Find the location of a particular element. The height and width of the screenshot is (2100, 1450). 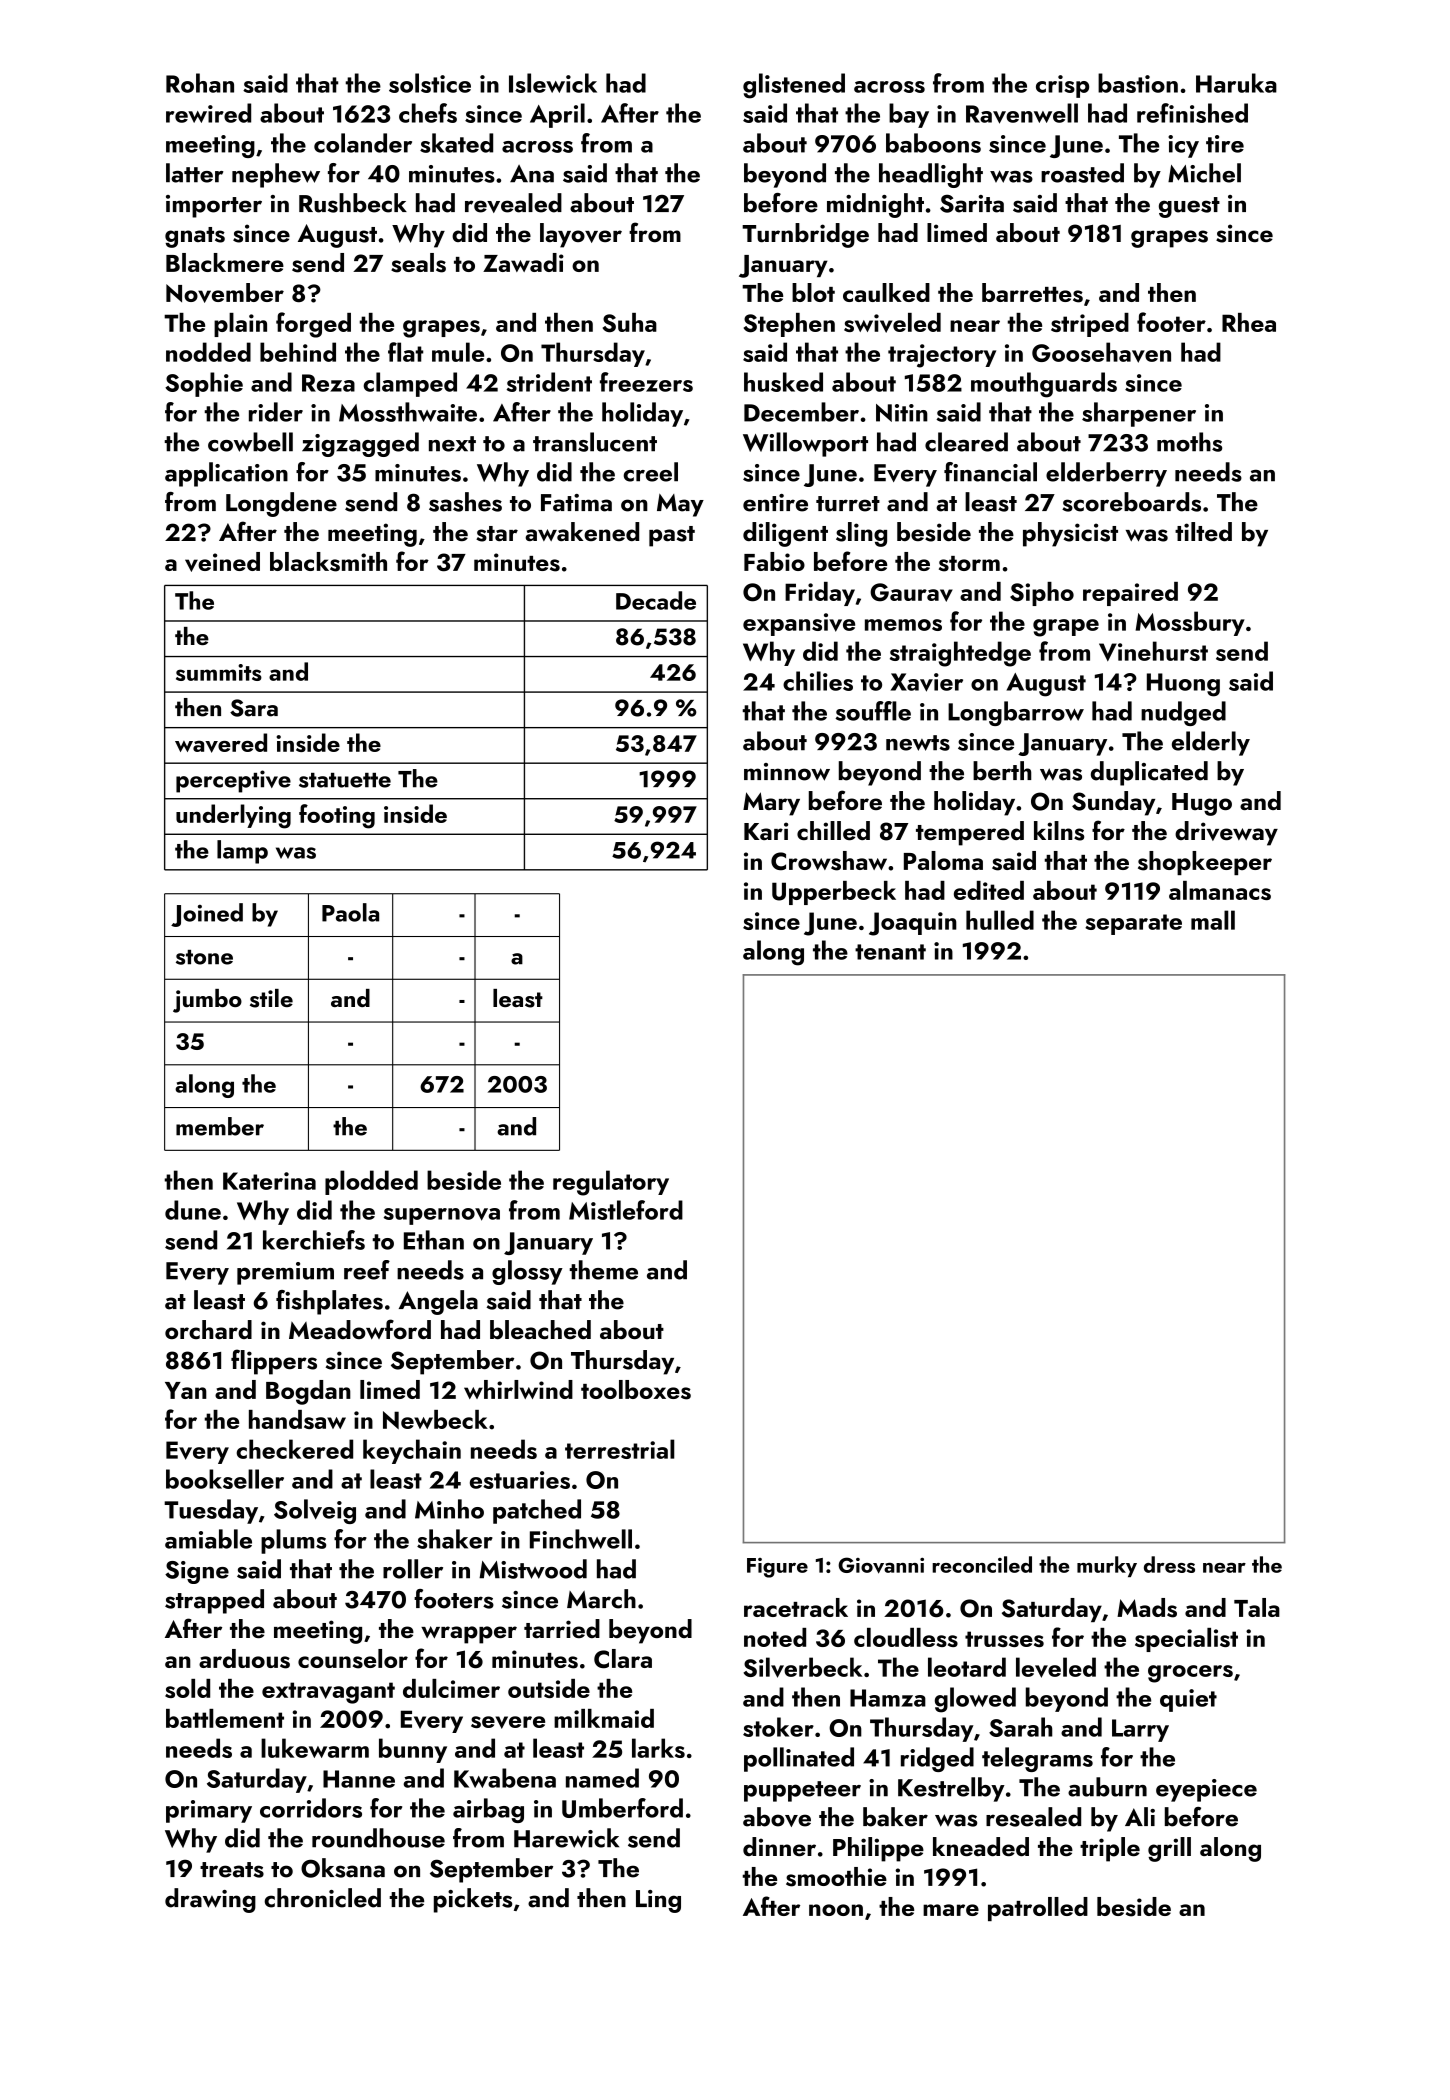

corridors is located at coordinates (311, 1808).
